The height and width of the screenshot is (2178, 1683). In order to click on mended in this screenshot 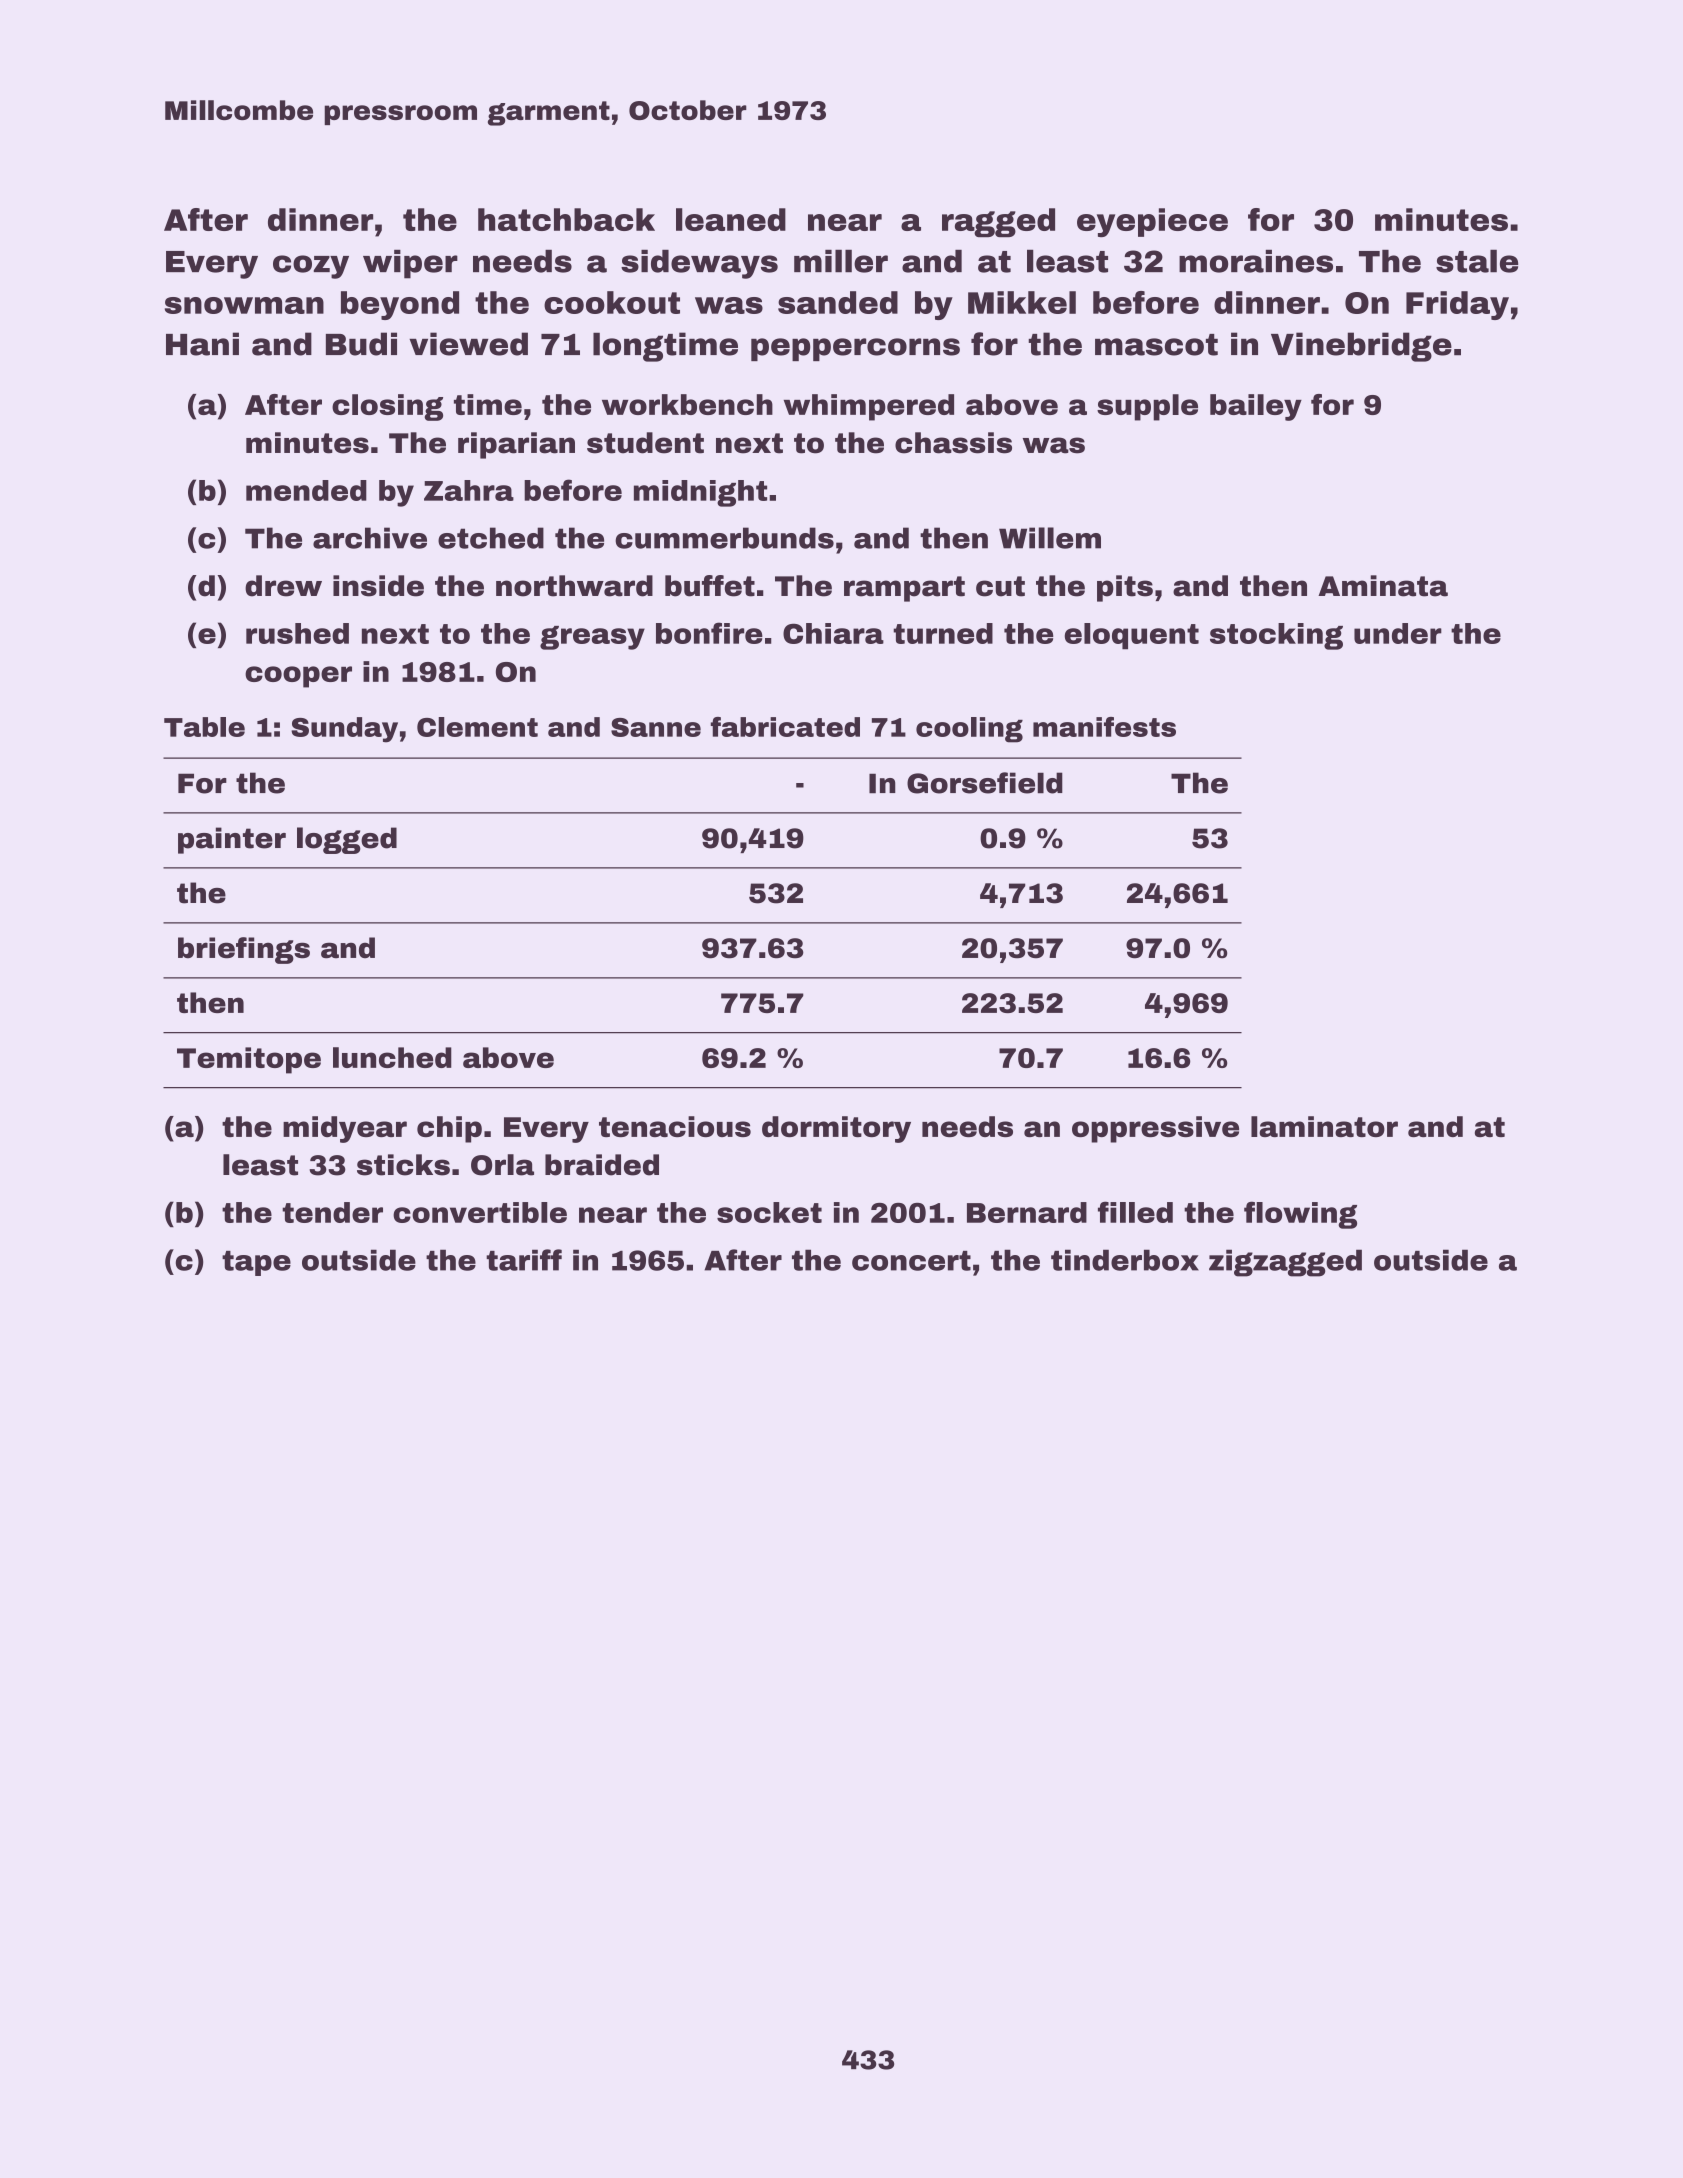, I will do `click(306, 490)`.
